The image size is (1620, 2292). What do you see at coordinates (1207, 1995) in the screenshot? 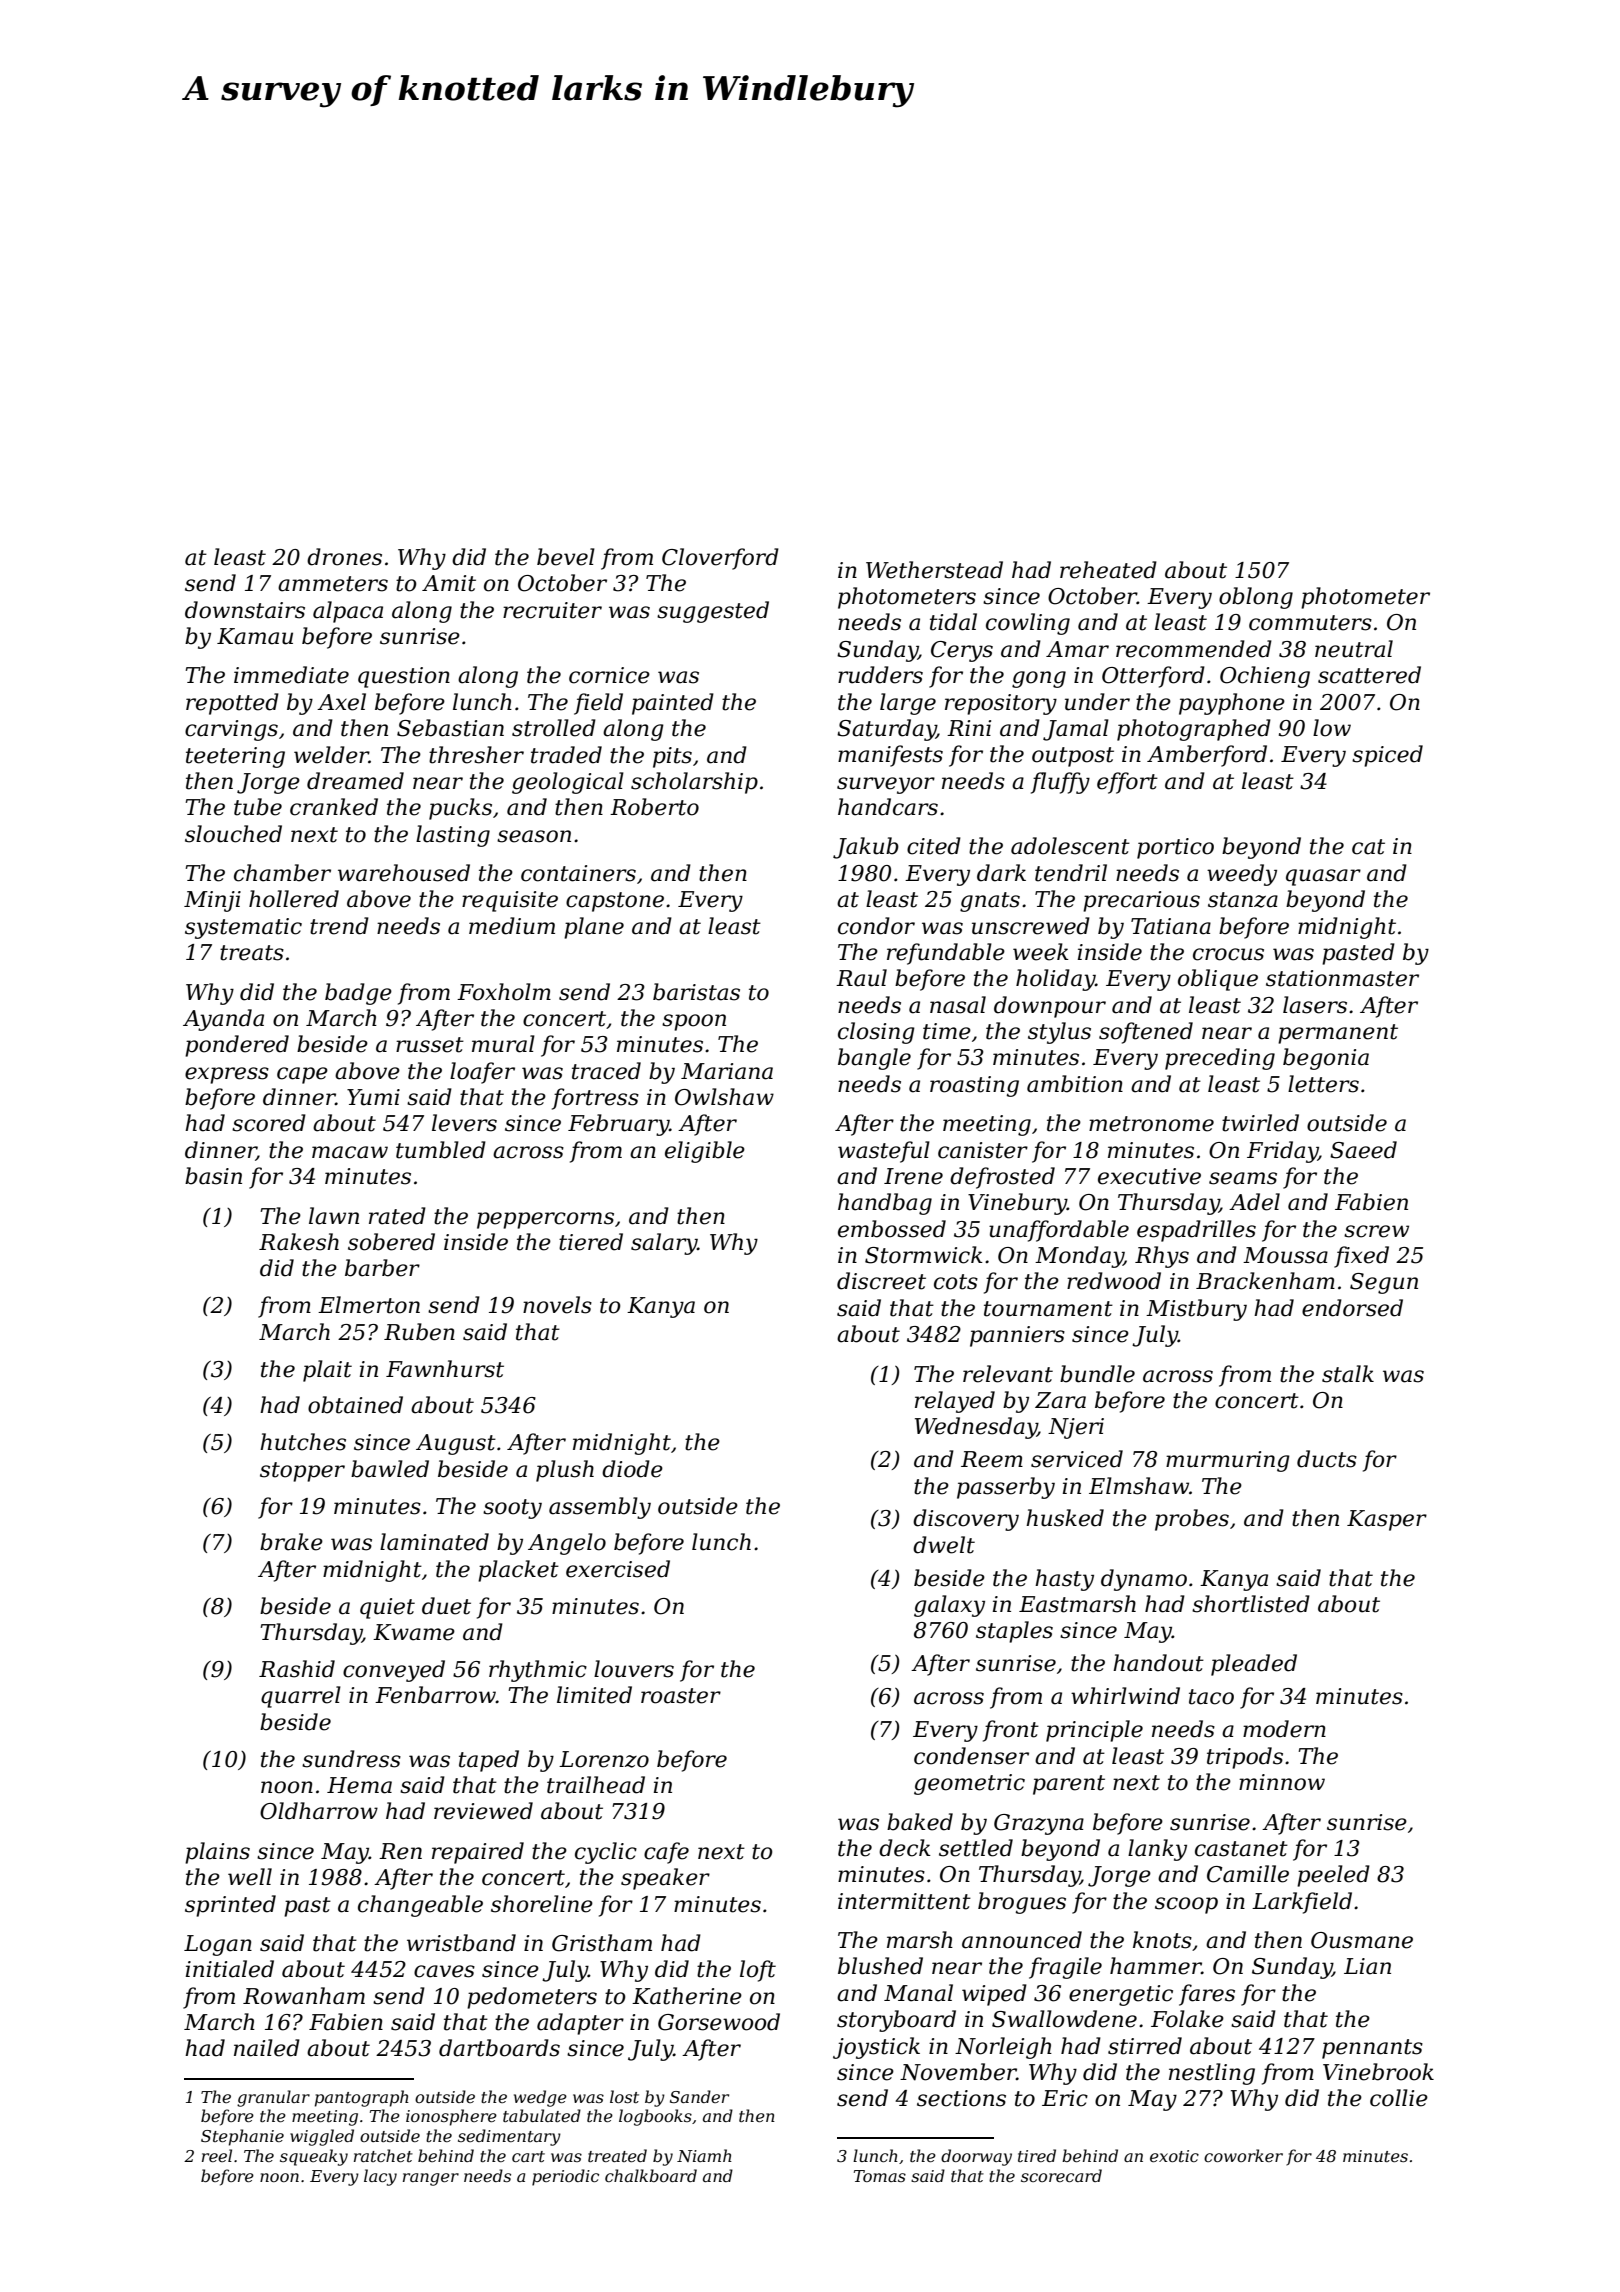
I see `fares` at bounding box center [1207, 1995].
